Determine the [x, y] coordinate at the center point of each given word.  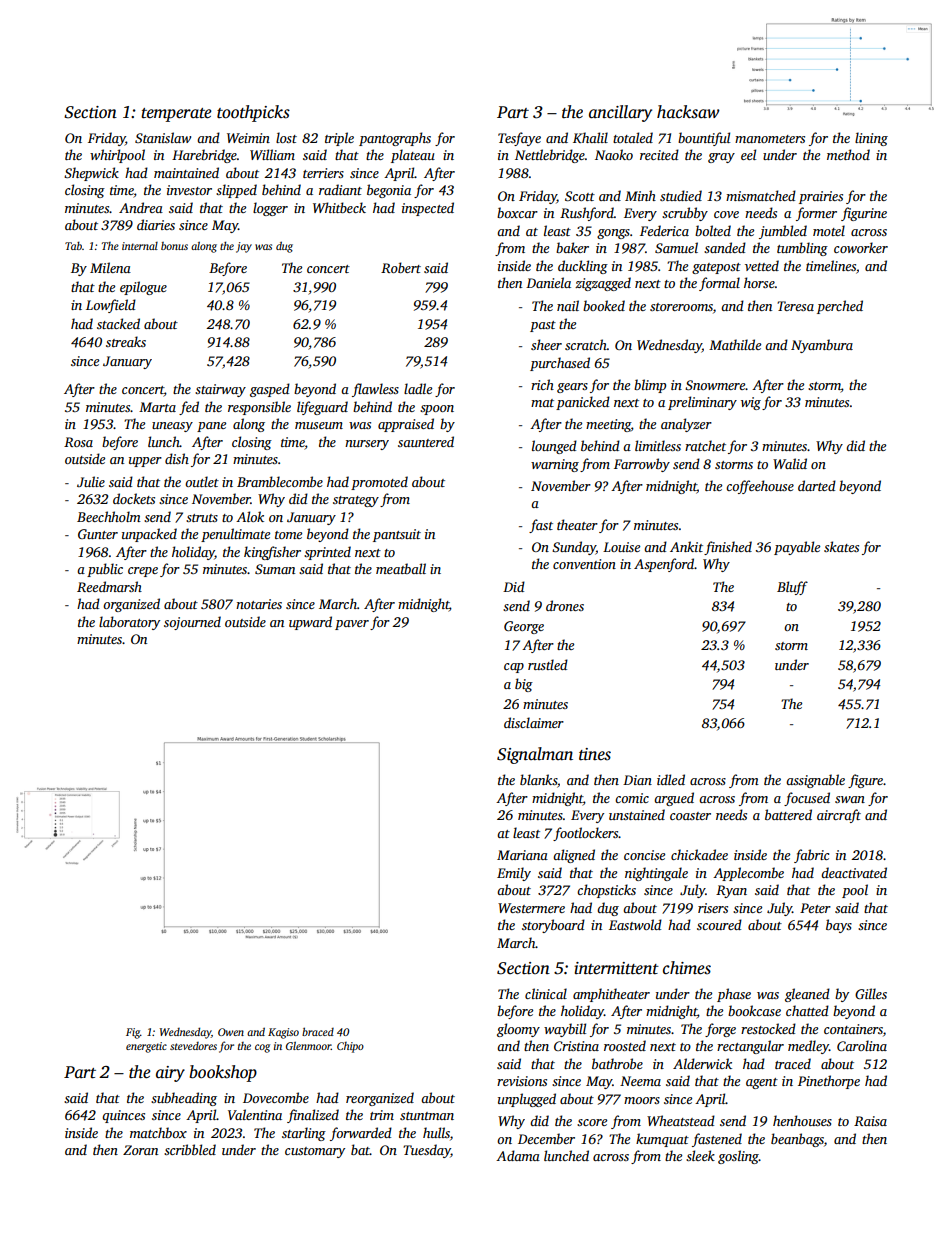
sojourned [192, 623]
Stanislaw [163, 137]
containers [853, 1029]
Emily [514, 874]
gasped [270, 390]
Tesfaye [519, 139]
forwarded [361, 1134]
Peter [815, 908]
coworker [861, 247]
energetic [146, 1047]
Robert [401, 267]
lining [871, 139]
